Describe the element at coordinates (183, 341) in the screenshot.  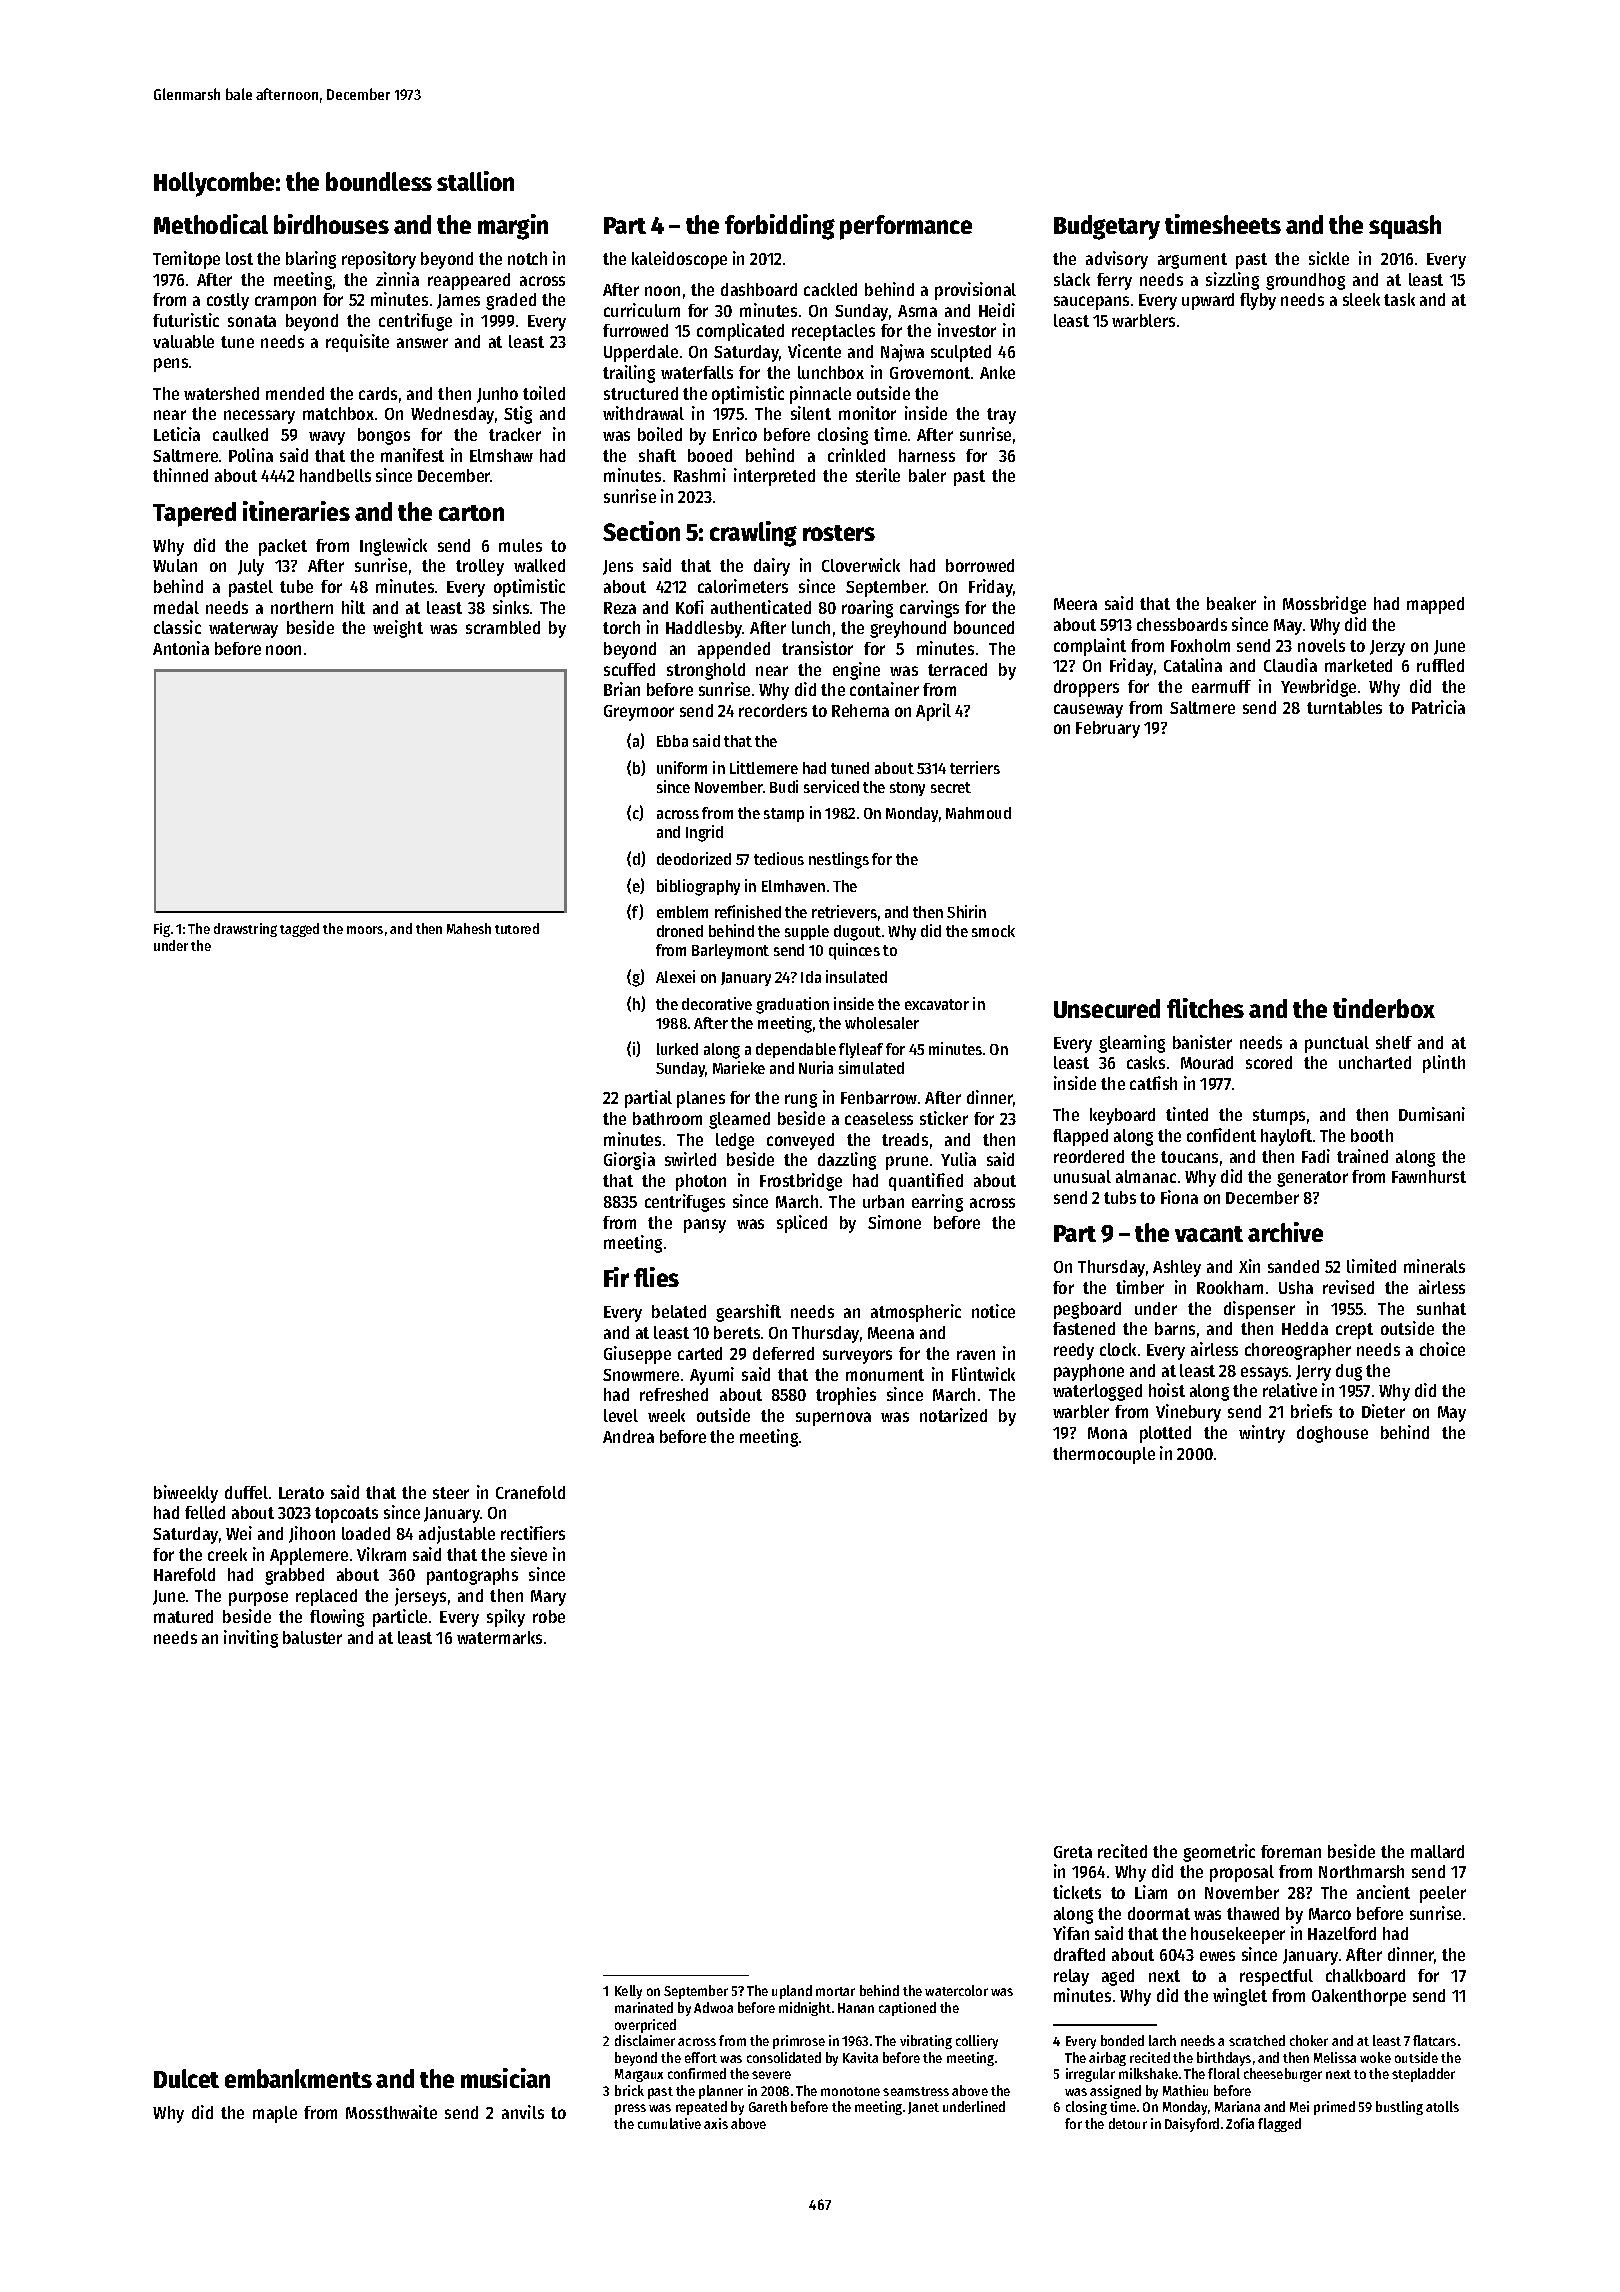
I see `valuable` at that location.
